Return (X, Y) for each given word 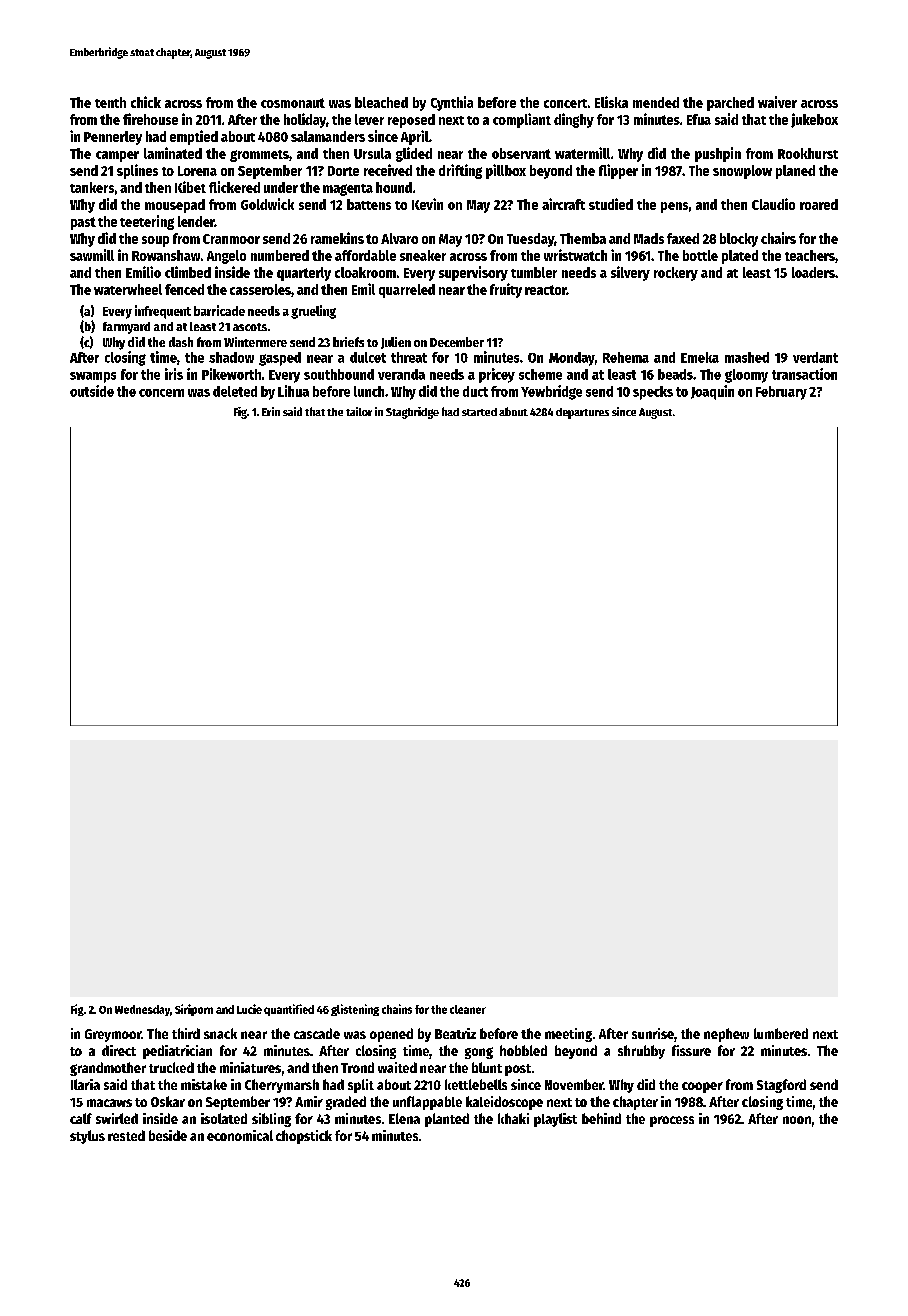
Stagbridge (412, 413)
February (781, 393)
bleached (381, 102)
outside (92, 391)
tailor (359, 411)
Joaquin (712, 392)
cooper (702, 1087)
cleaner (468, 1009)
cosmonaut (293, 103)
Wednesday (142, 1010)
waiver (777, 102)
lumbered (781, 1033)
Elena (404, 1118)
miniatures (250, 1067)
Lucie (249, 1009)
